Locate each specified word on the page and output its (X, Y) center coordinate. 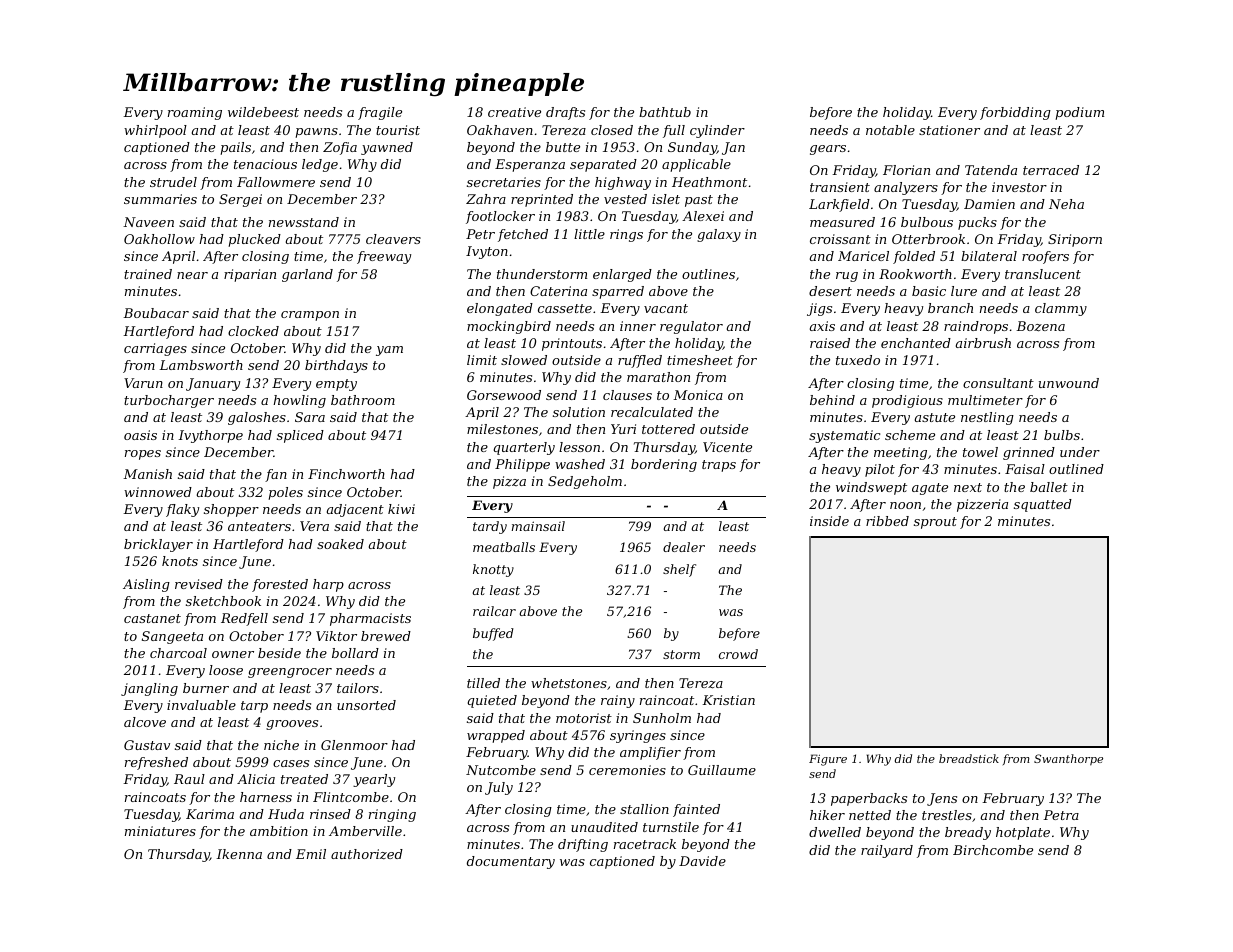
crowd (738, 654)
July (499, 788)
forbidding (1015, 113)
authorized (367, 854)
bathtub (665, 112)
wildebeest (263, 112)
